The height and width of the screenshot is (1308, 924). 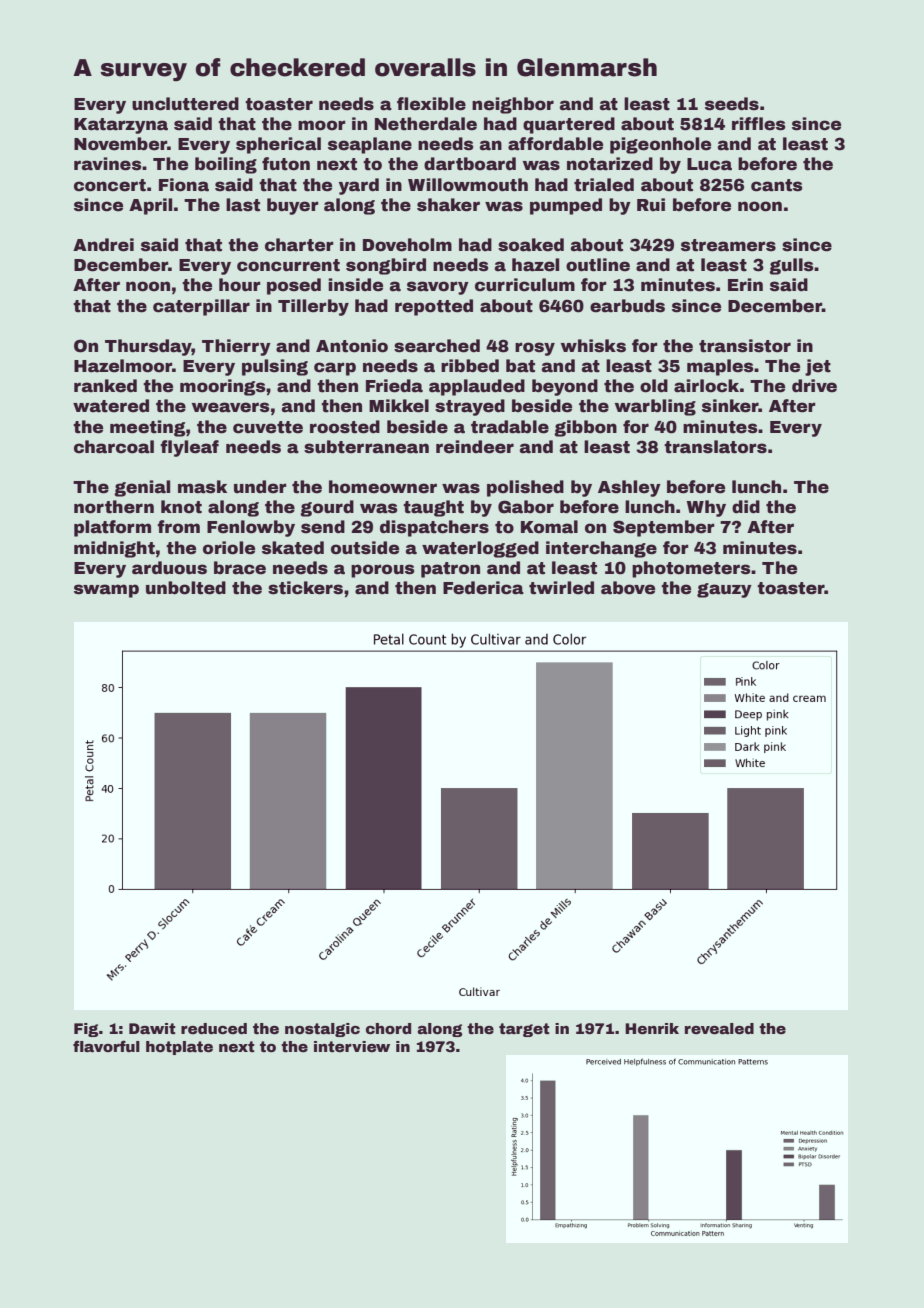 I want to click on neighbor, so click(x=513, y=105).
